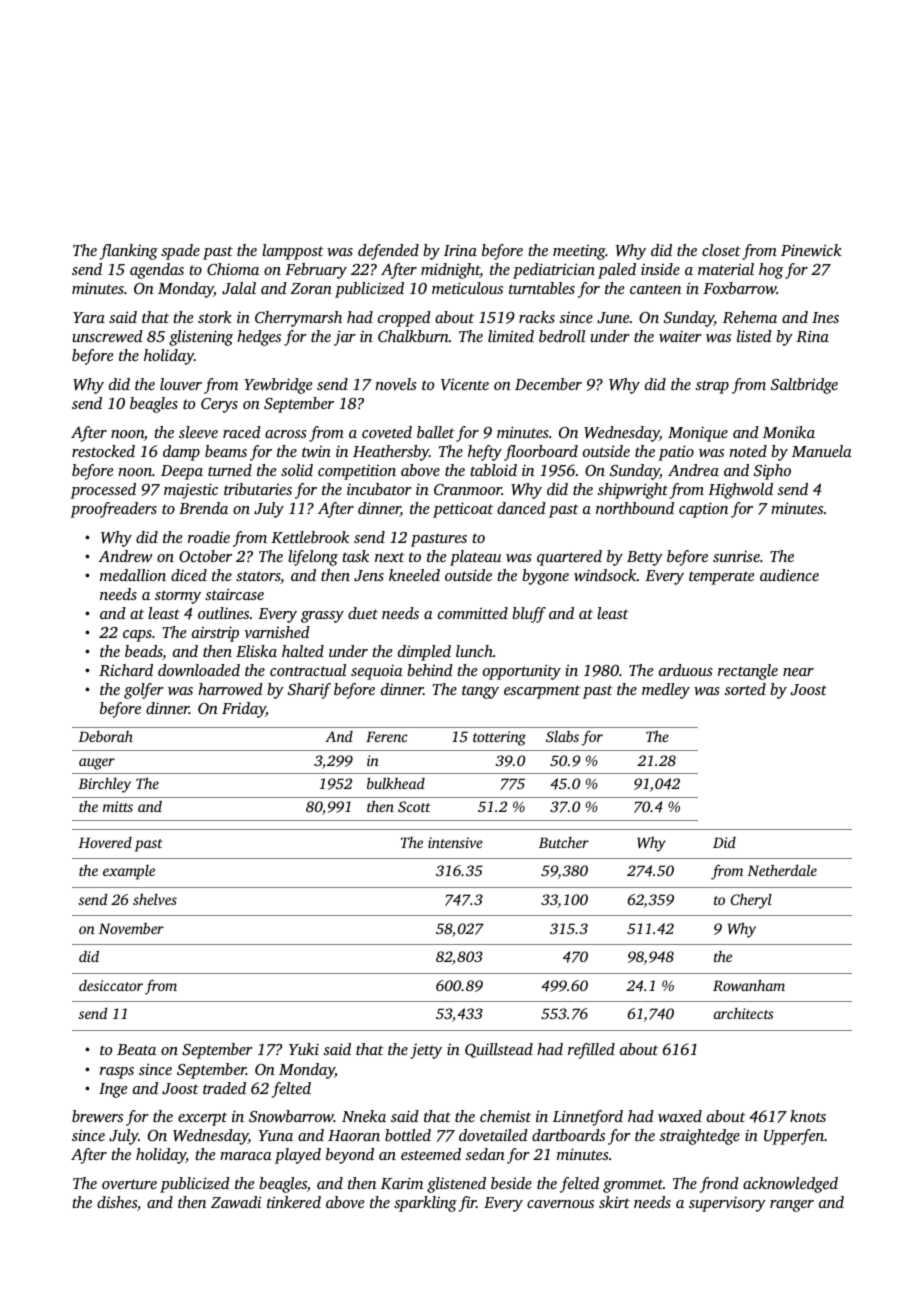 The image size is (924, 1308). What do you see at coordinates (474, 651) in the page?
I see `lunch` at bounding box center [474, 651].
